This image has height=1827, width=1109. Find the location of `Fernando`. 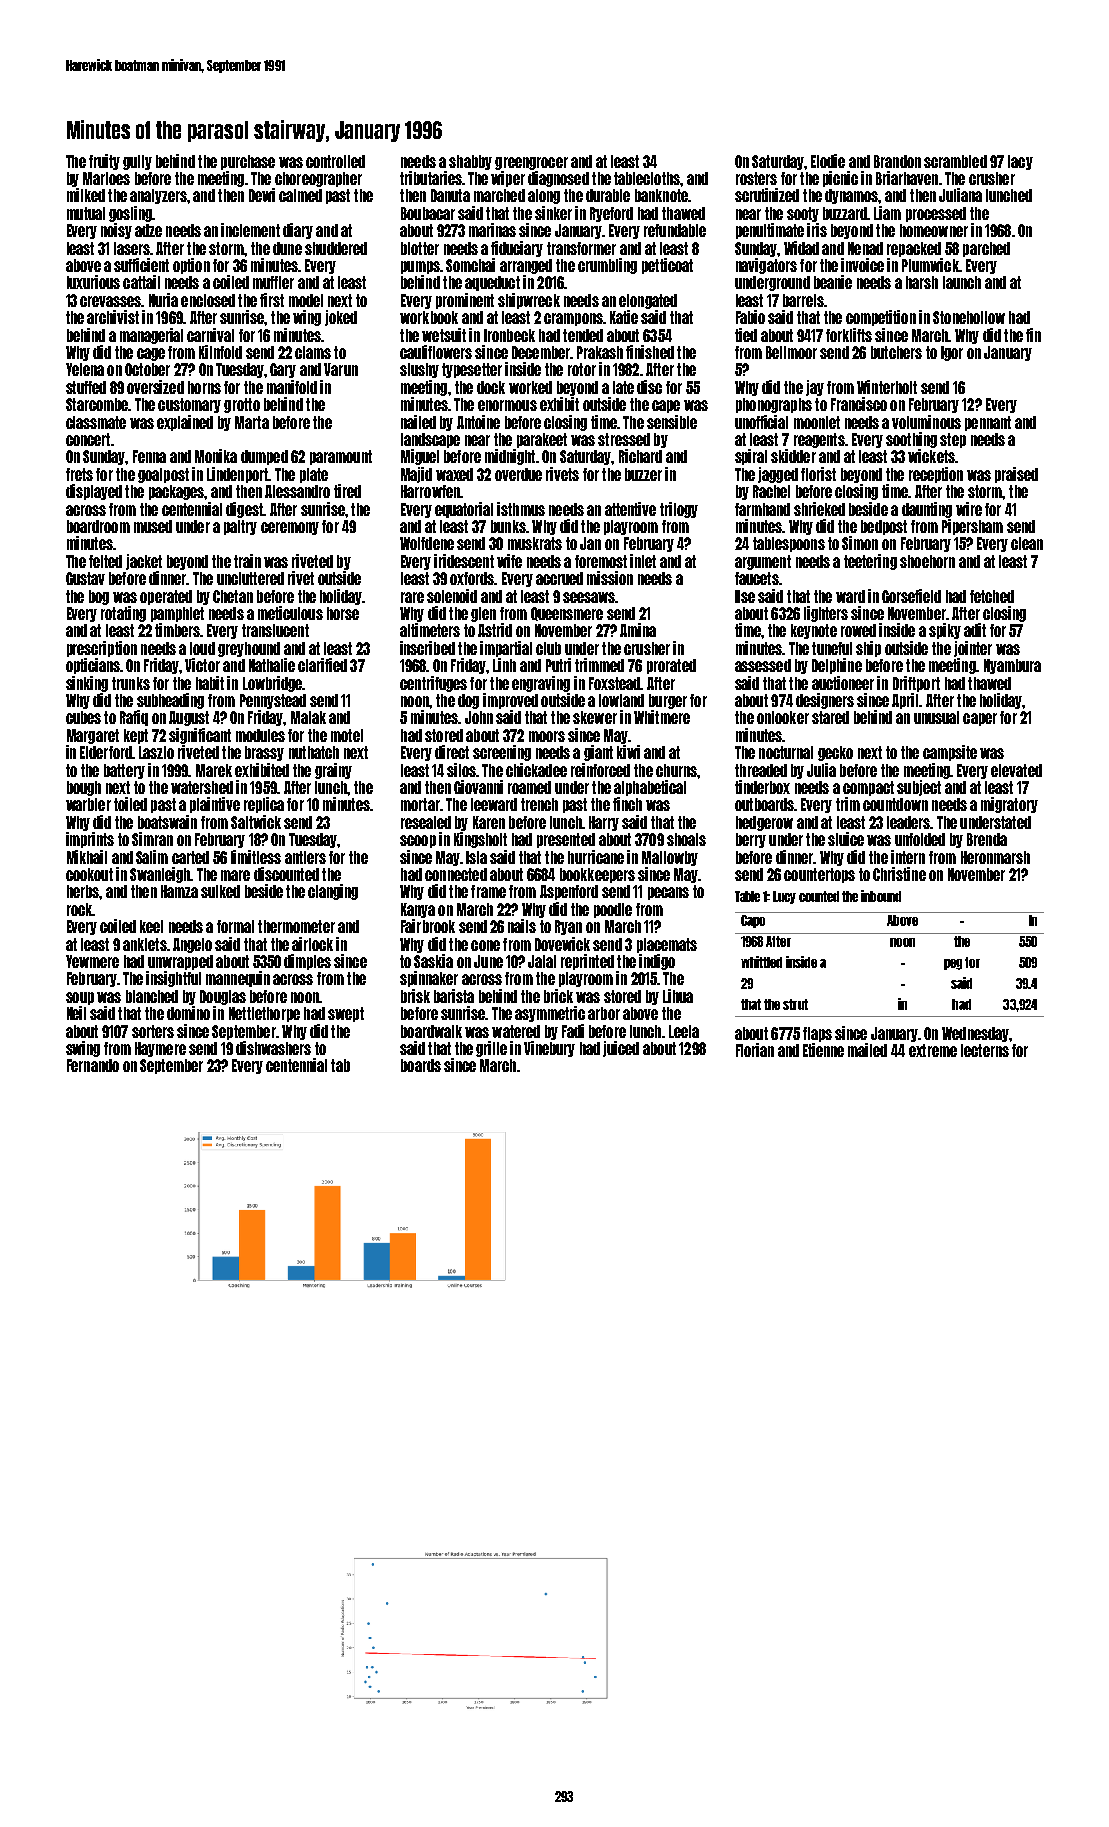

Fernando is located at coordinates (93, 1065).
